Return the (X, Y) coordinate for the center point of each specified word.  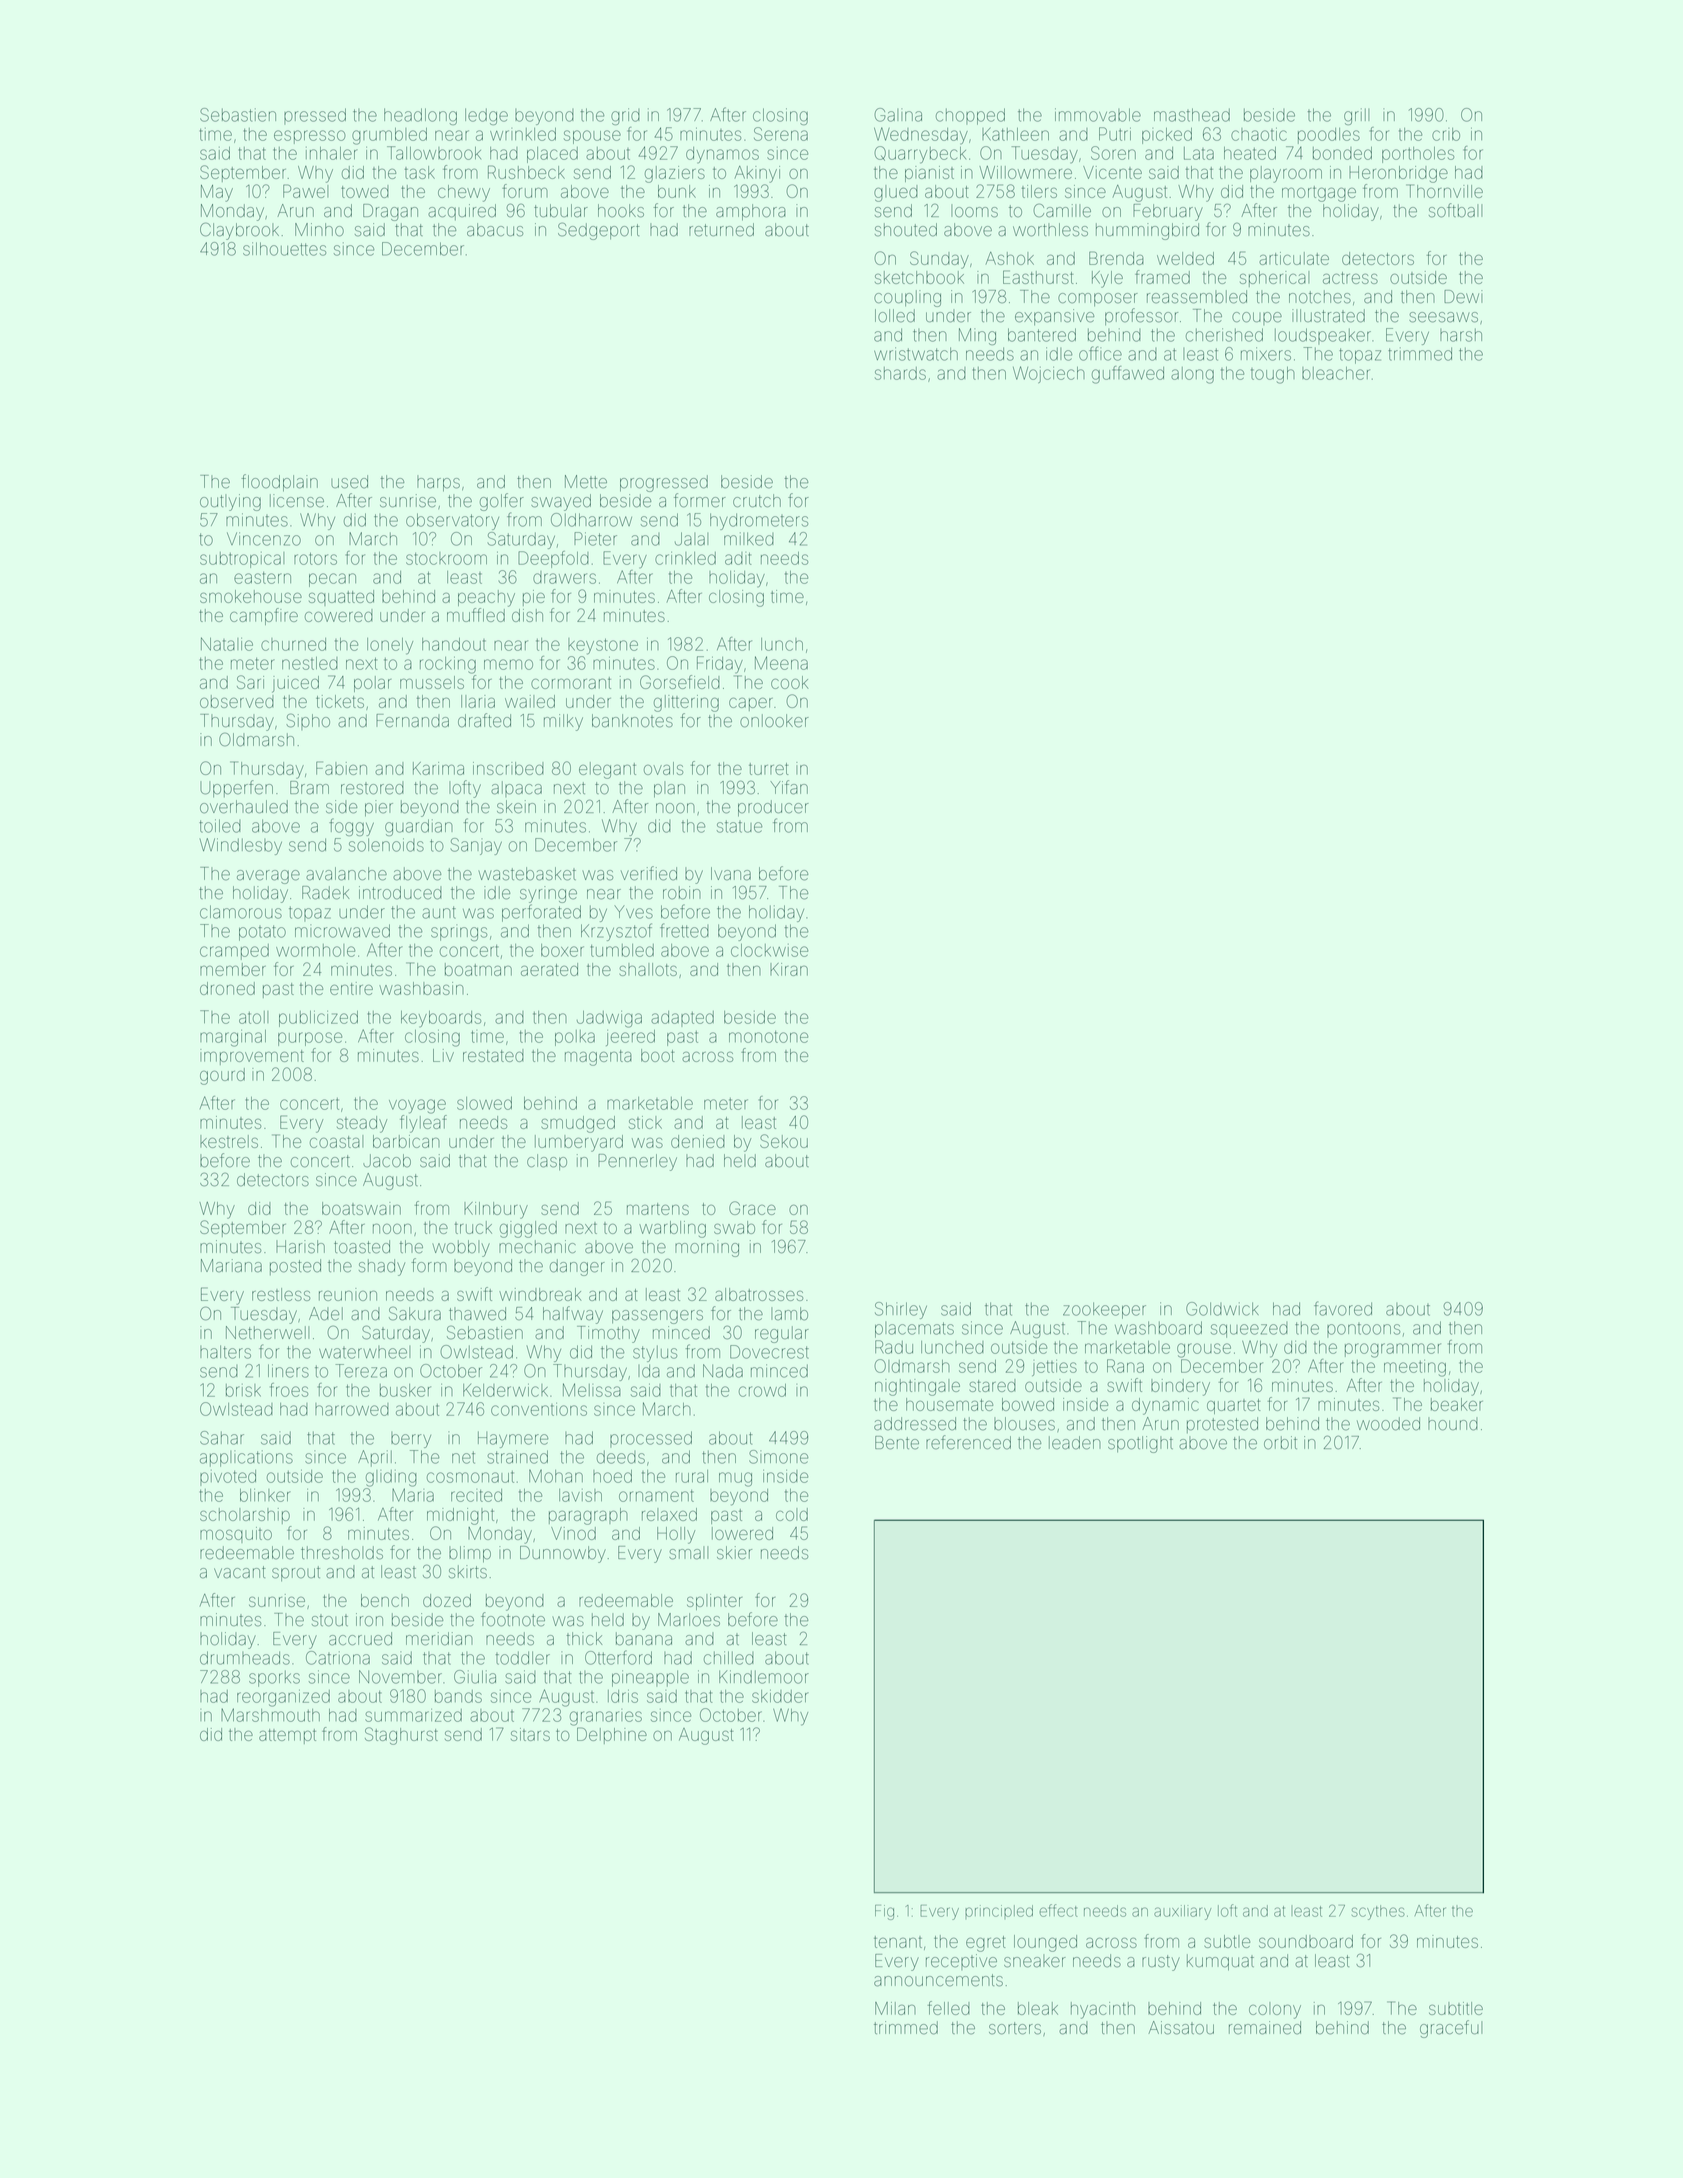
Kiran (789, 969)
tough (1273, 375)
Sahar (222, 1438)
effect (1059, 1910)
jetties (1054, 1368)
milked (749, 539)
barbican (406, 1141)
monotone (768, 1037)
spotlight (1140, 1444)
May (217, 193)
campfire (264, 616)
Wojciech (1049, 374)
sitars (530, 1734)
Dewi (1463, 296)
